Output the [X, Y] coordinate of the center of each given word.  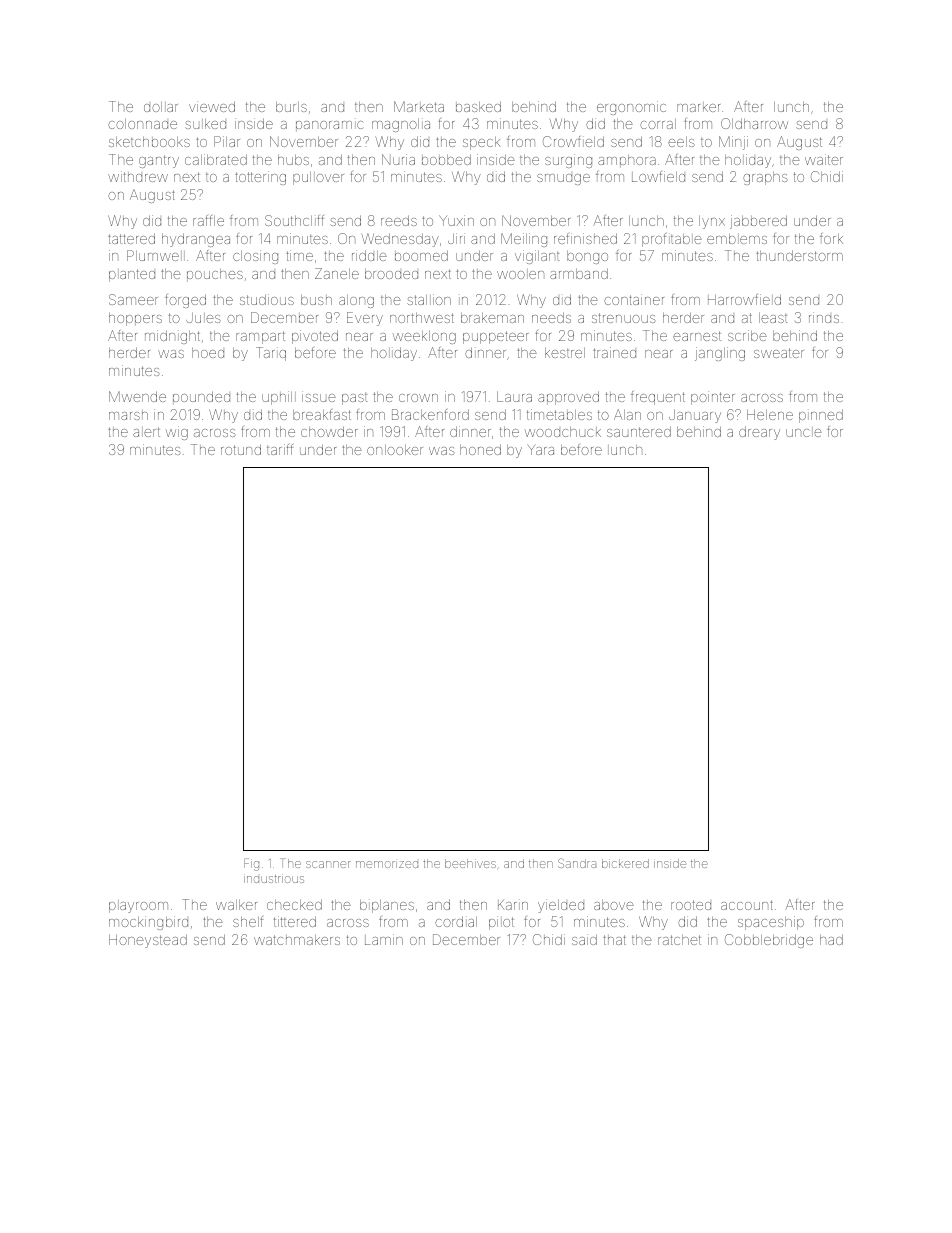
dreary [759, 433]
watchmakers [297, 940]
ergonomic [631, 108]
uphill [279, 398]
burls [291, 107]
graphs [765, 178]
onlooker [395, 450]
